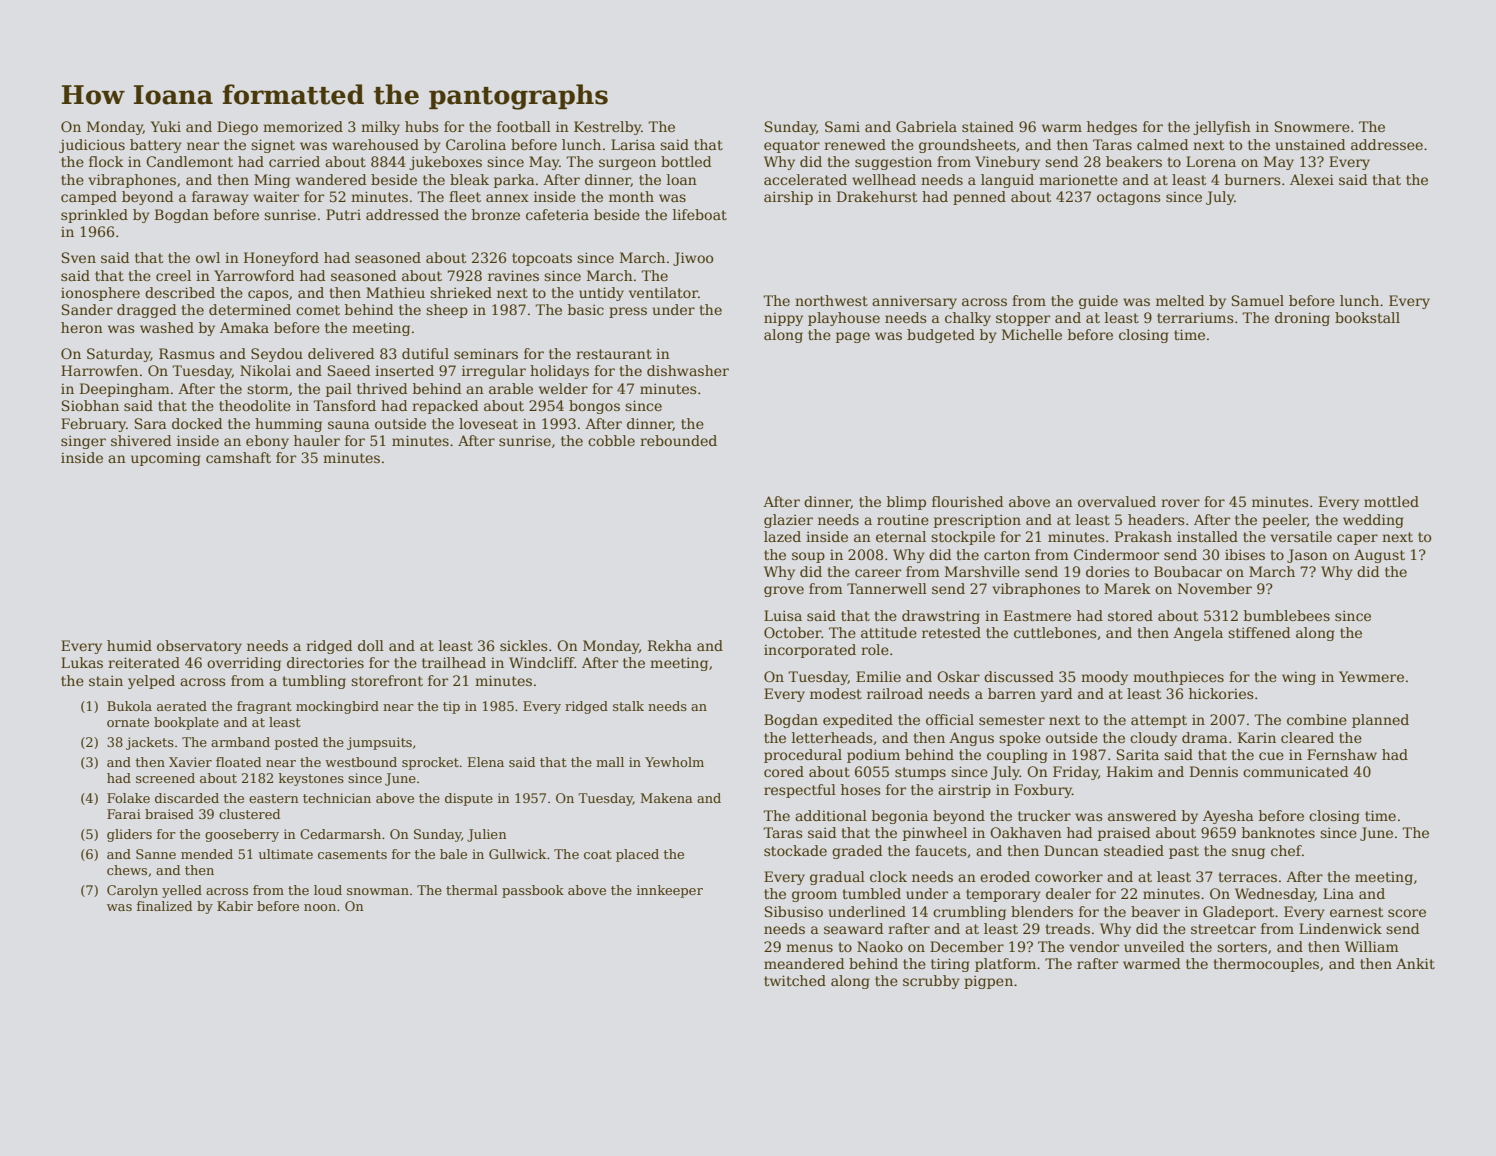 The image size is (1496, 1156). I want to click on accelerated, so click(805, 179).
